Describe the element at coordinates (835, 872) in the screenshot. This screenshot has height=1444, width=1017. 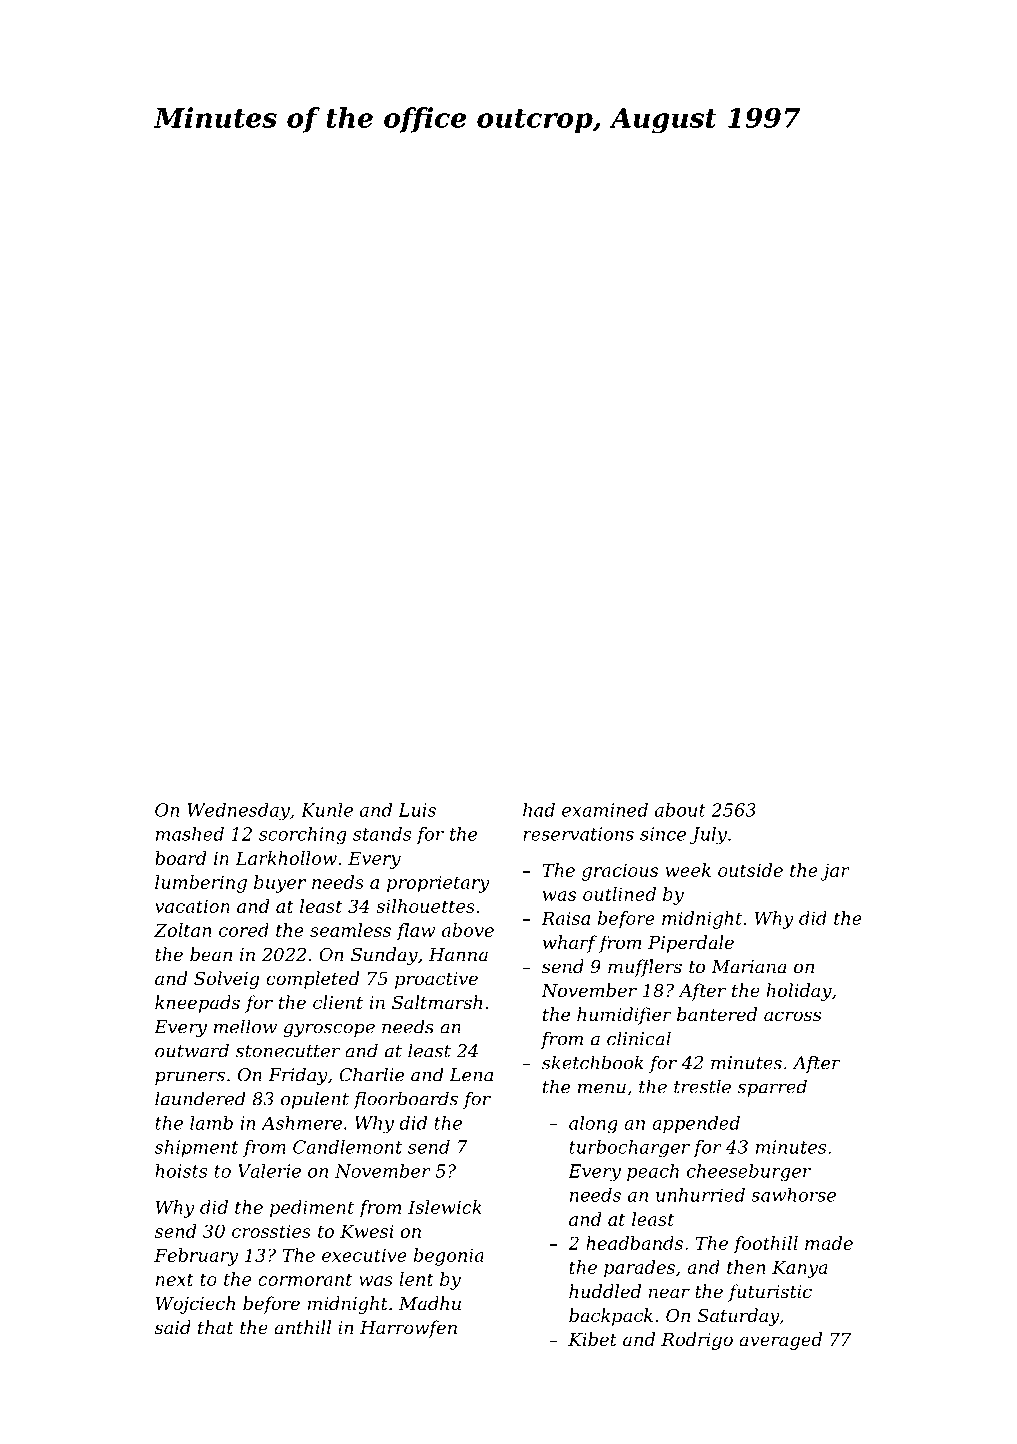
I see `jar` at that location.
